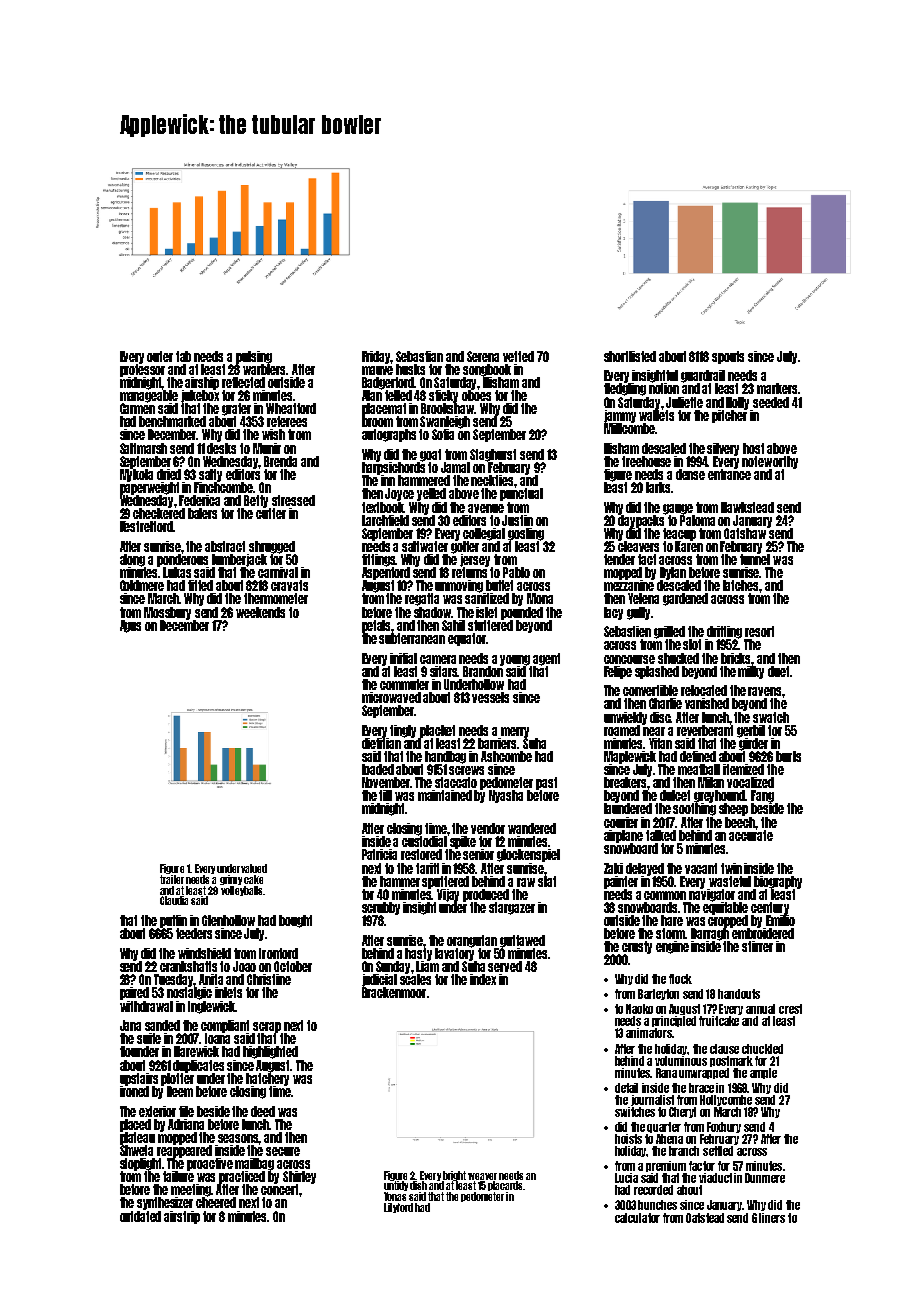 The image size is (924, 1308). What do you see at coordinates (199, 500) in the page?
I see `Federica` at bounding box center [199, 500].
